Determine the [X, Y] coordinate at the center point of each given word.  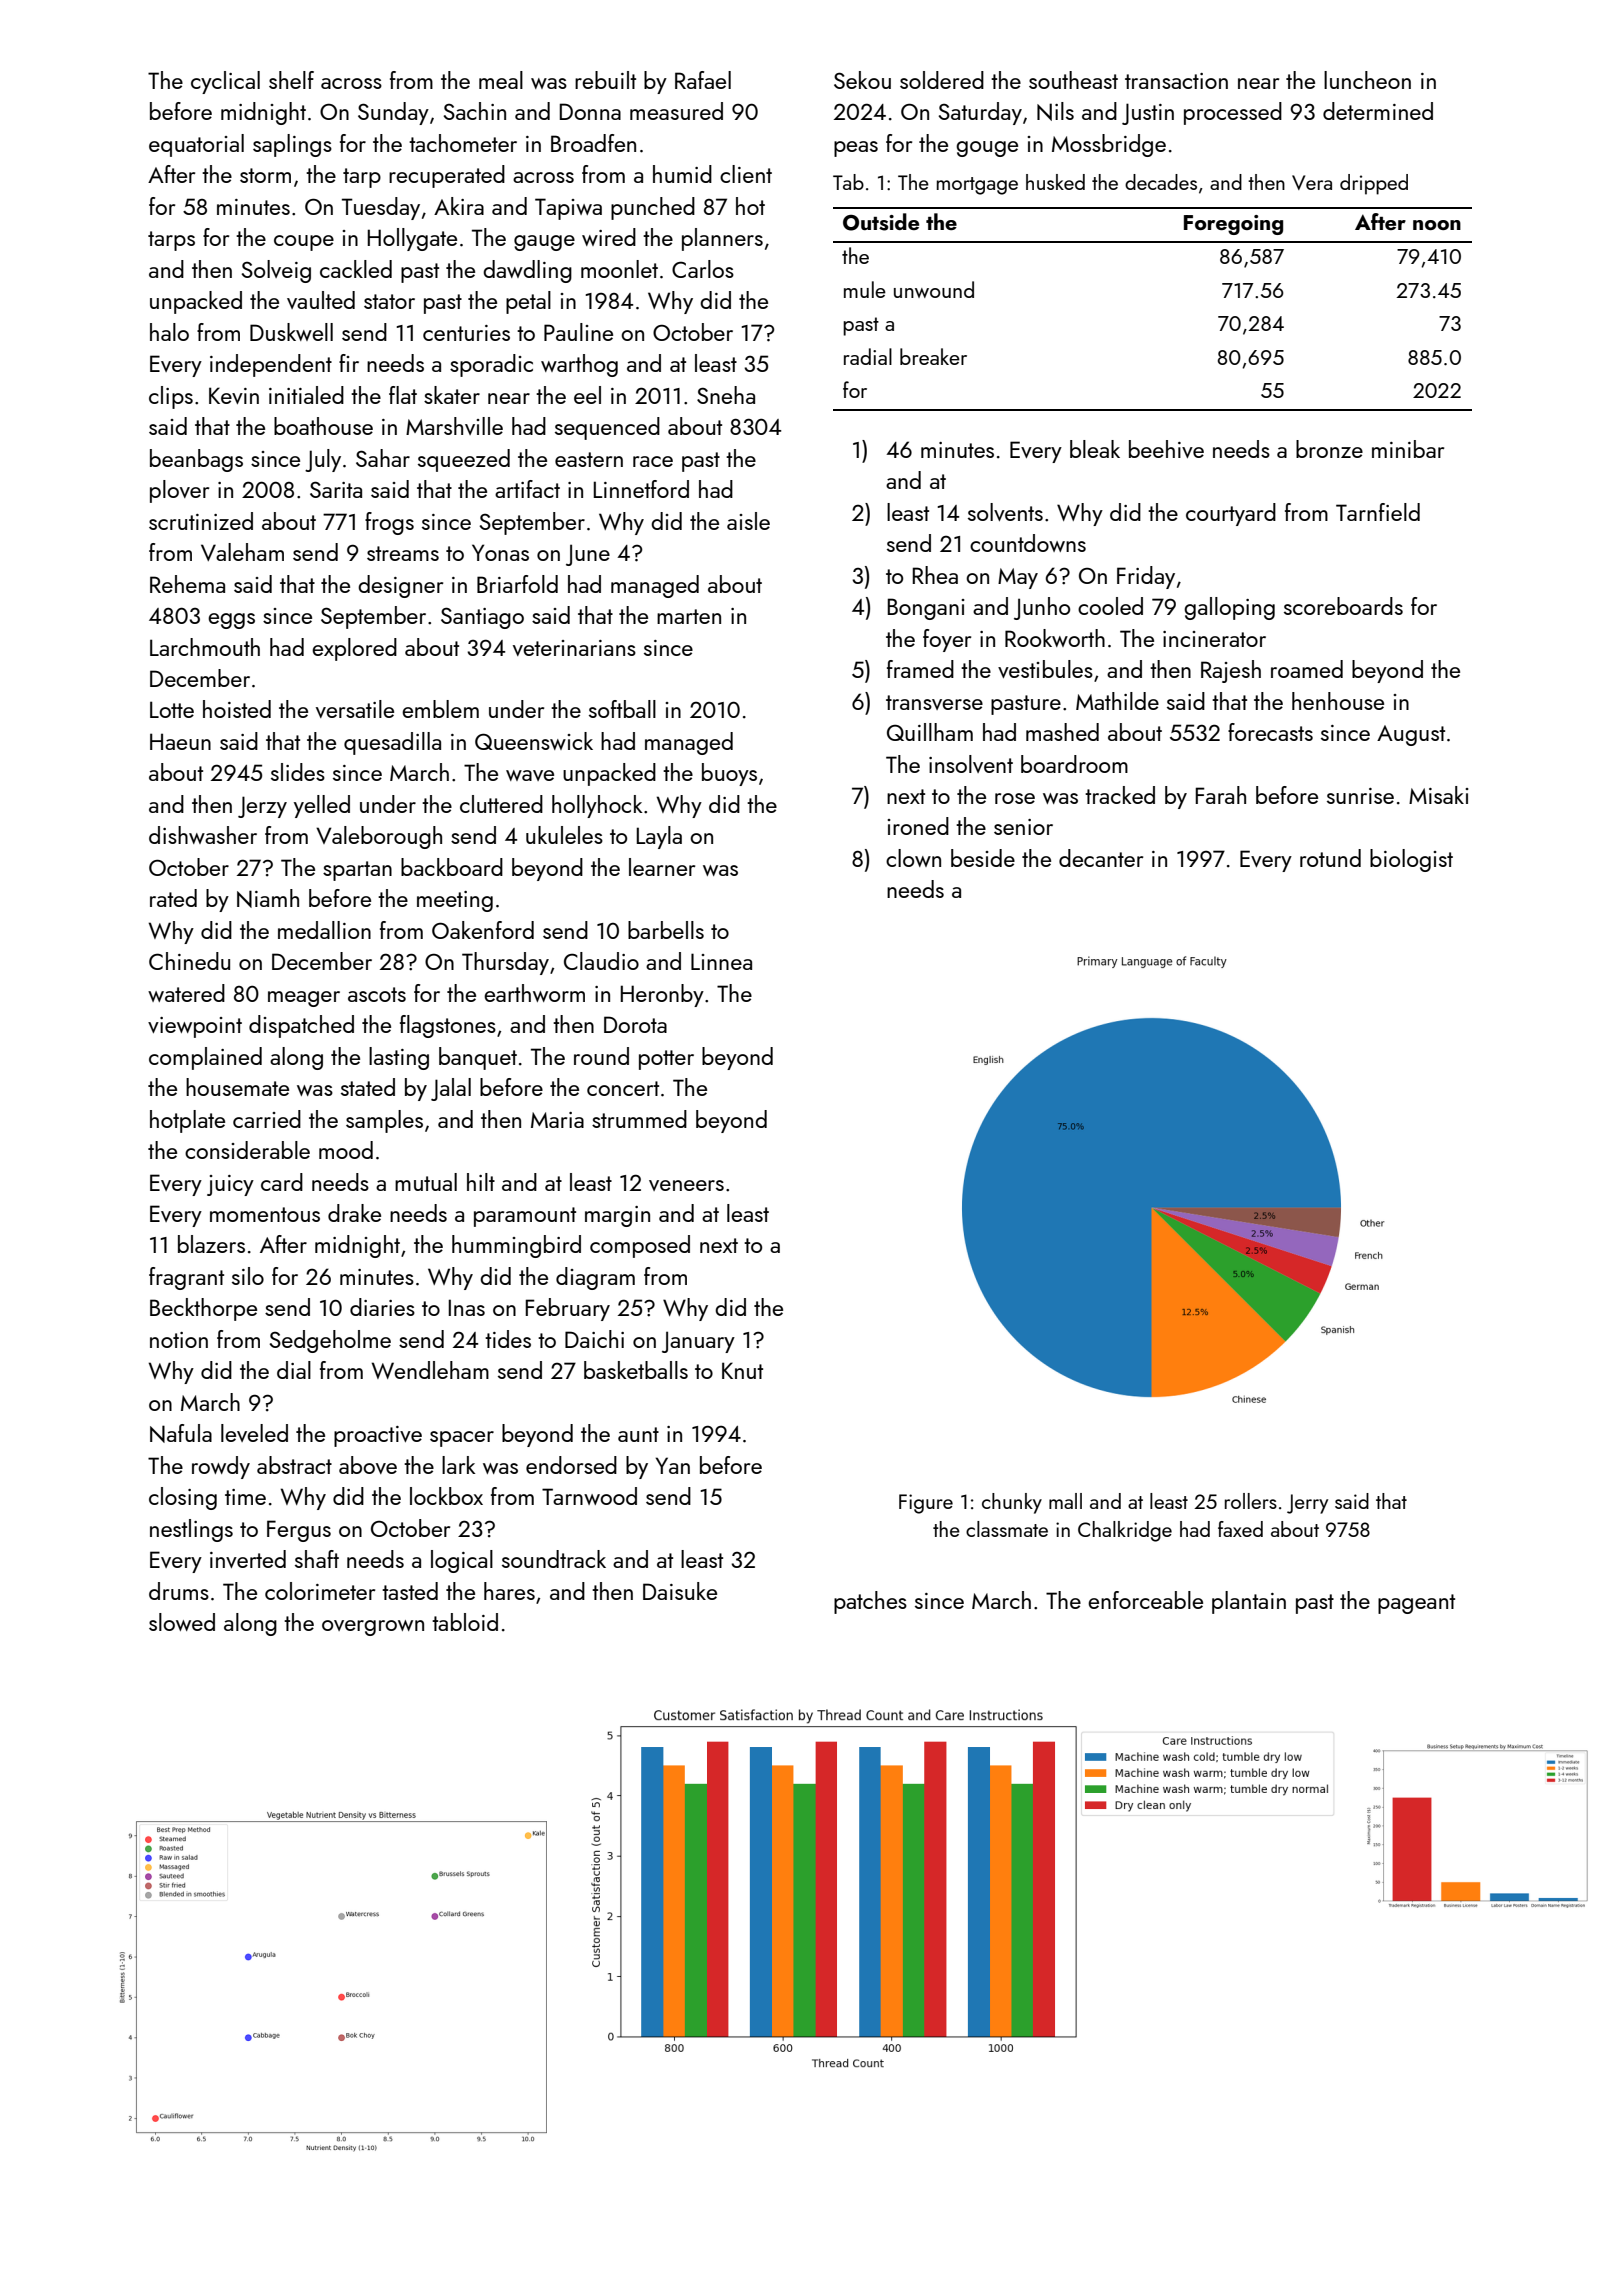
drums [179, 1591]
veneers [686, 1185]
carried [267, 1119]
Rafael [703, 80]
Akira [459, 206]
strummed [639, 1119]
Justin [1148, 114]
